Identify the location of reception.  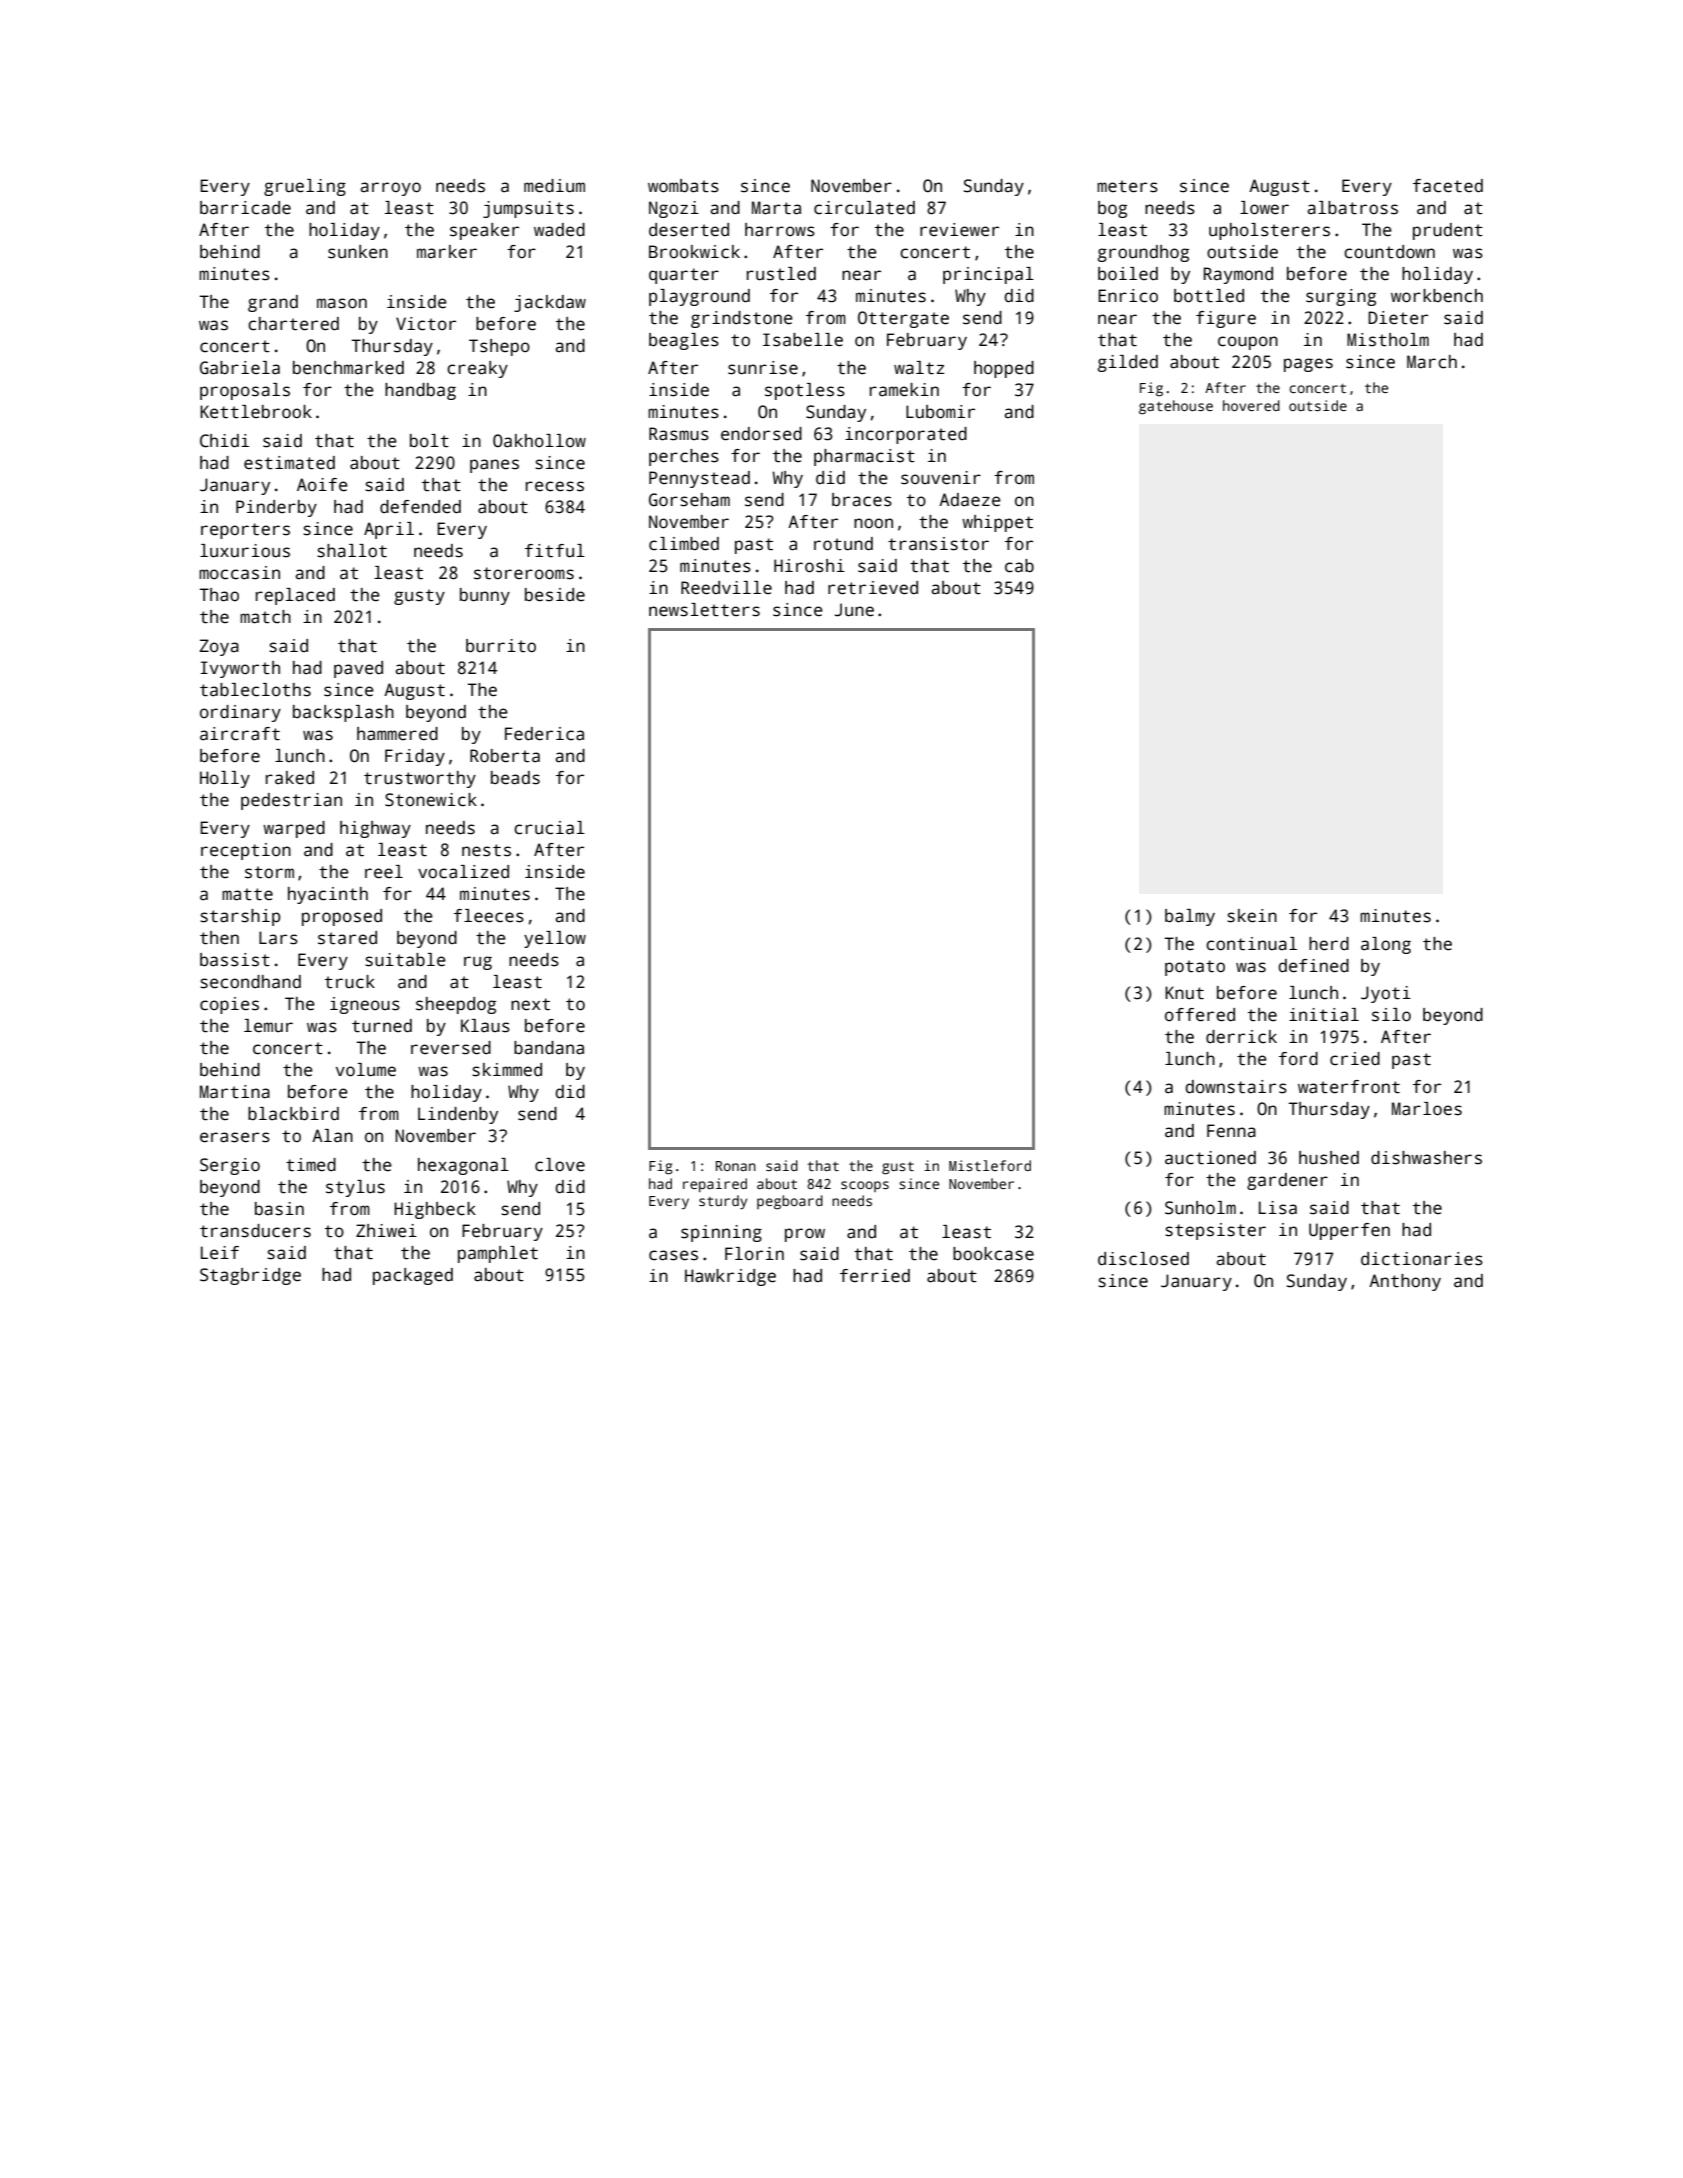
(246, 851).
